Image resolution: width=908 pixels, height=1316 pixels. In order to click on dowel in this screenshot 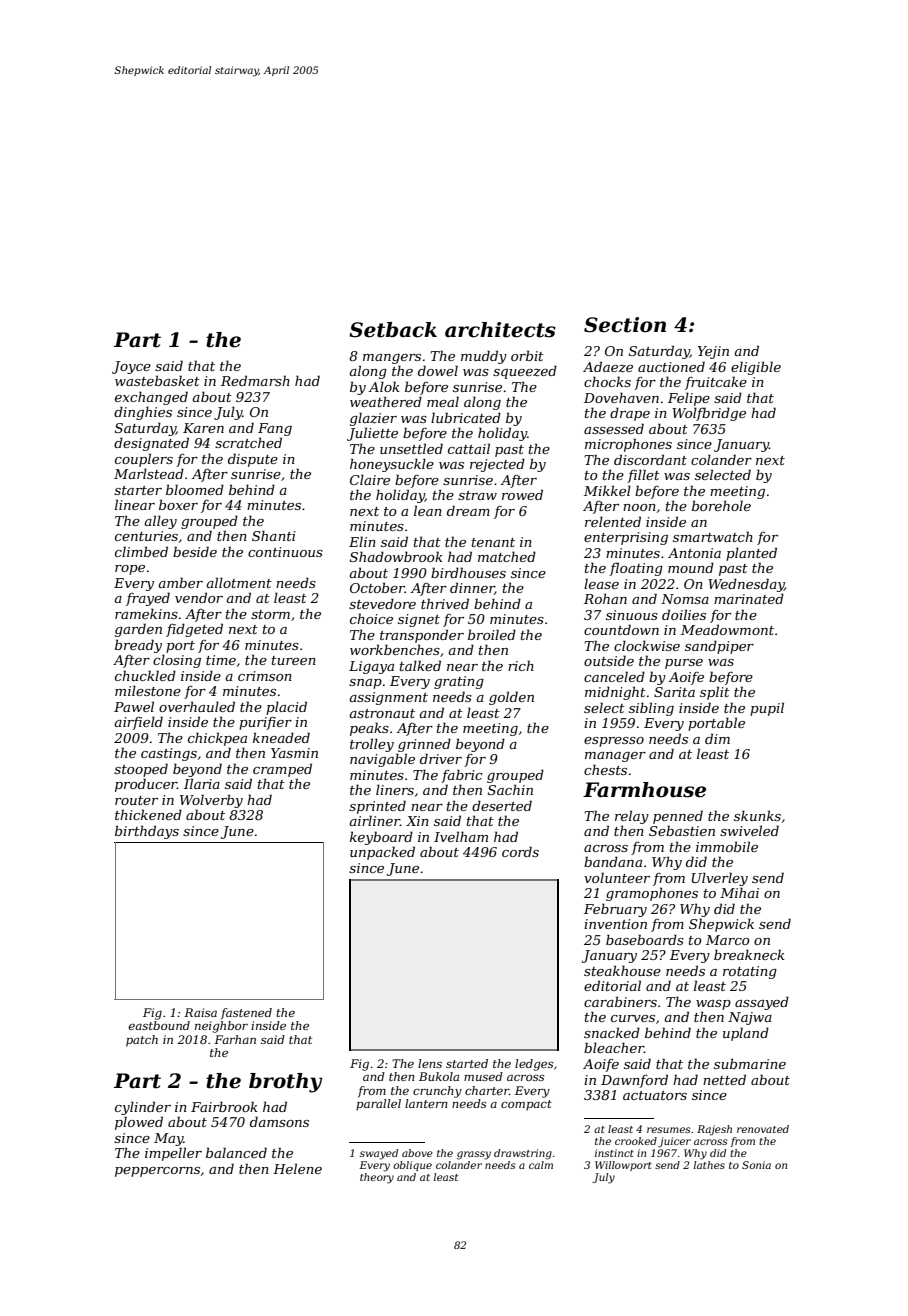, I will do `click(438, 370)`.
